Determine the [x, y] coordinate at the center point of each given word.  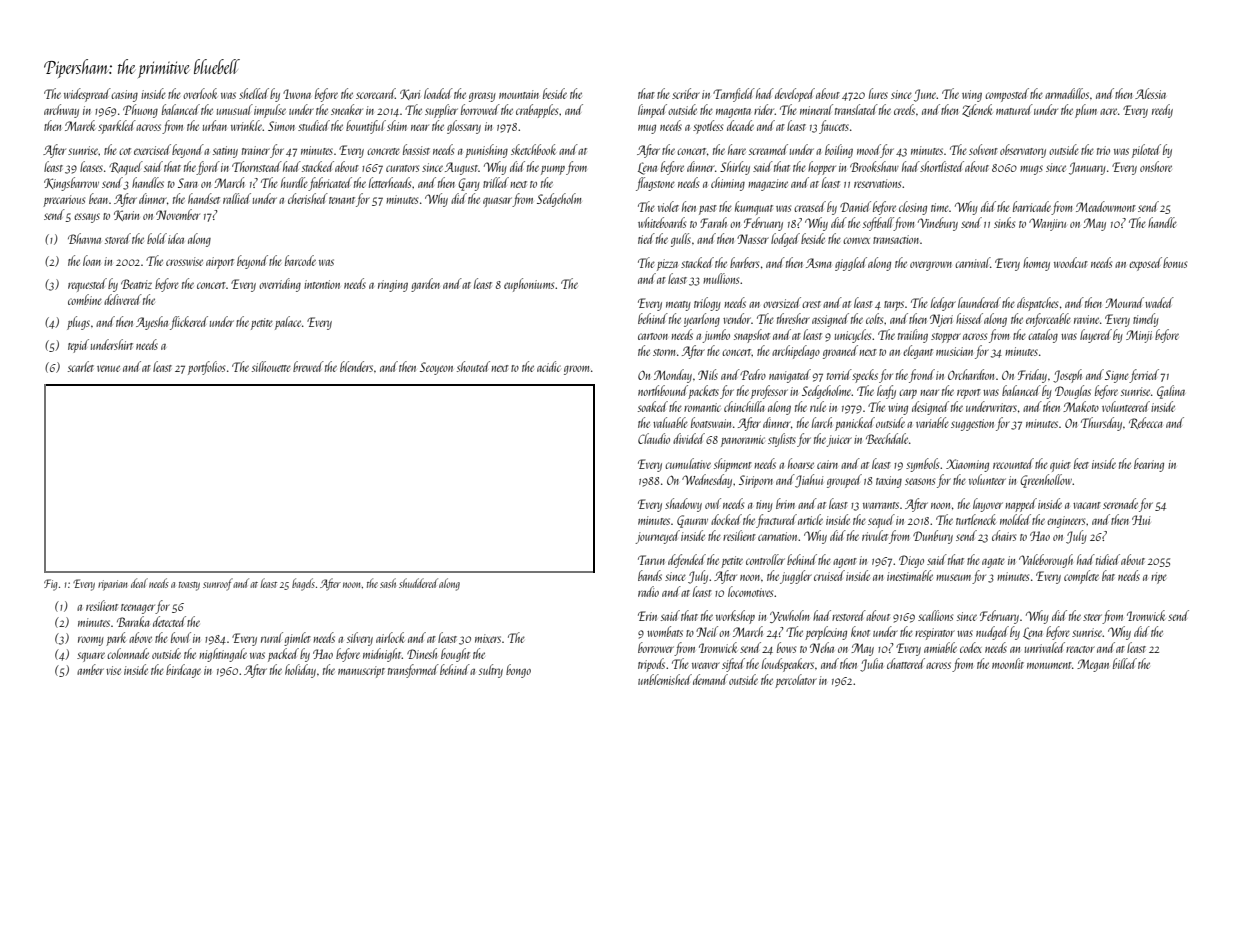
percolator [796, 681]
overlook [200, 93]
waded [1159, 302]
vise [113, 670]
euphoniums [529, 285]
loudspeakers [788, 665]
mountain [519, 94]
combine [85, 299]
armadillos [1067, 93]
